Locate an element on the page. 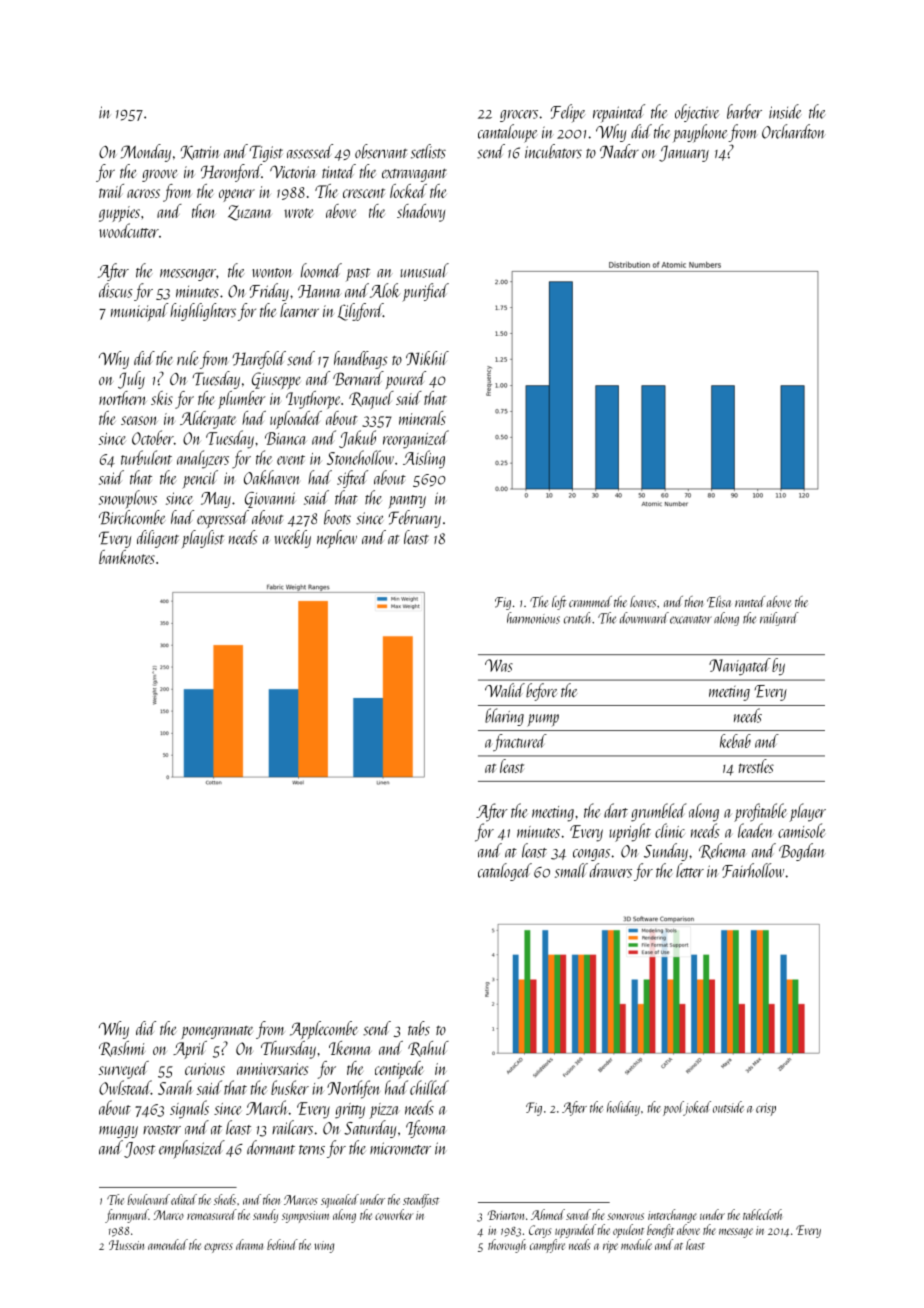 The image size is (924, 1308). banknotes is located at coordinates (127, 557).
